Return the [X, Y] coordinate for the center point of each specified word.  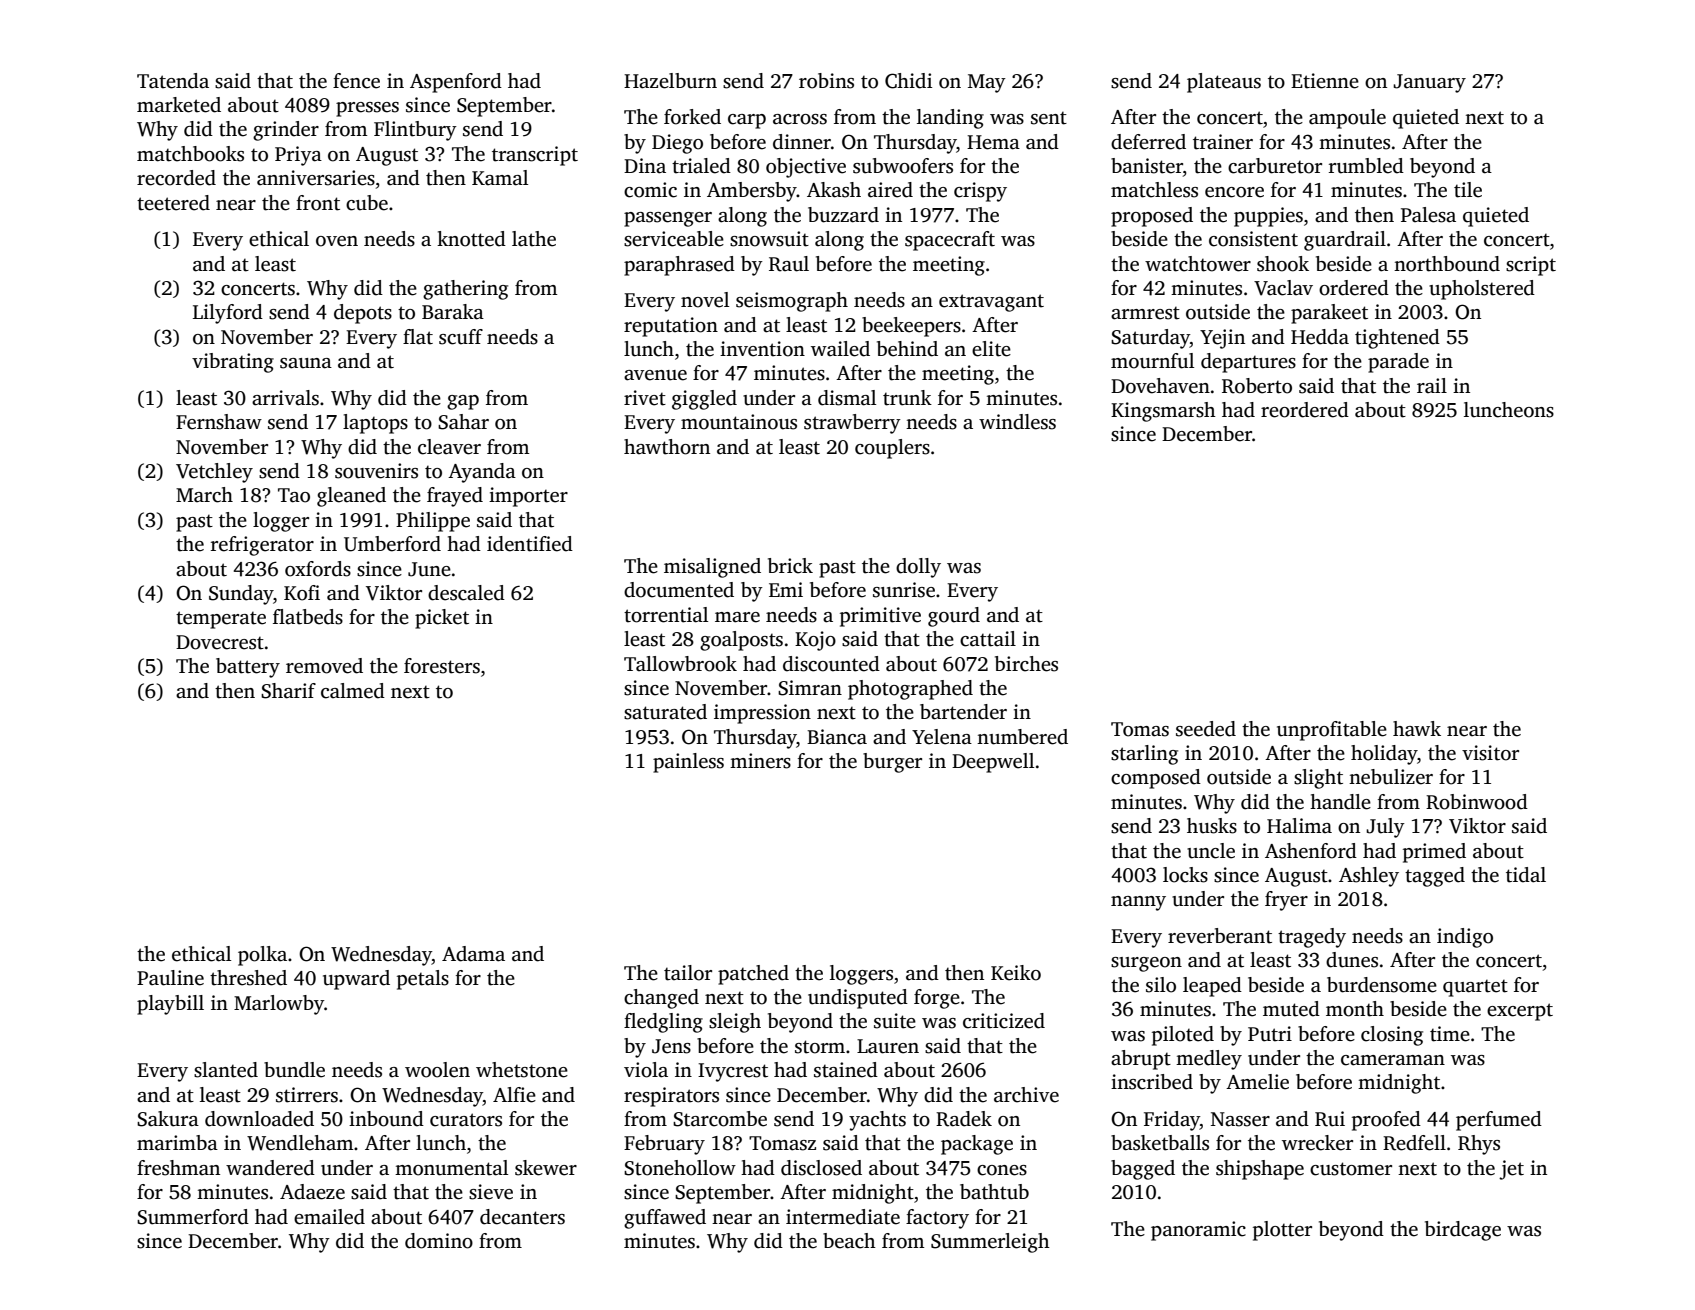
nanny [1138, 903]
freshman [178, 1168]
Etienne [1325, 81]
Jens [671, 1046]
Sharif [288, 691]
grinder [286, 131]
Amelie [1257, 1082]
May [987, 83]
